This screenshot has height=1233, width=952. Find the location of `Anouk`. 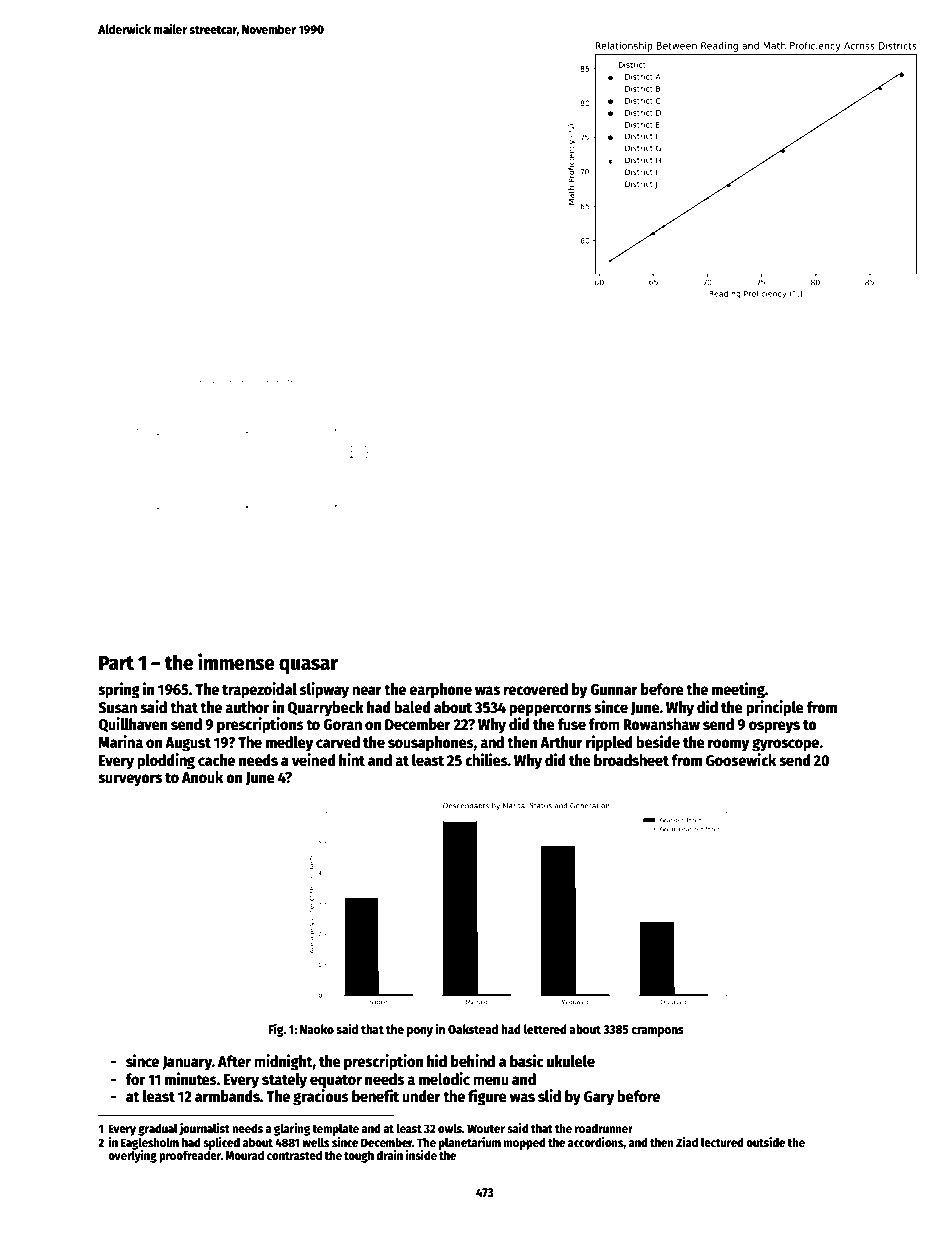

Anouk is located at coordinates (202, 777).
